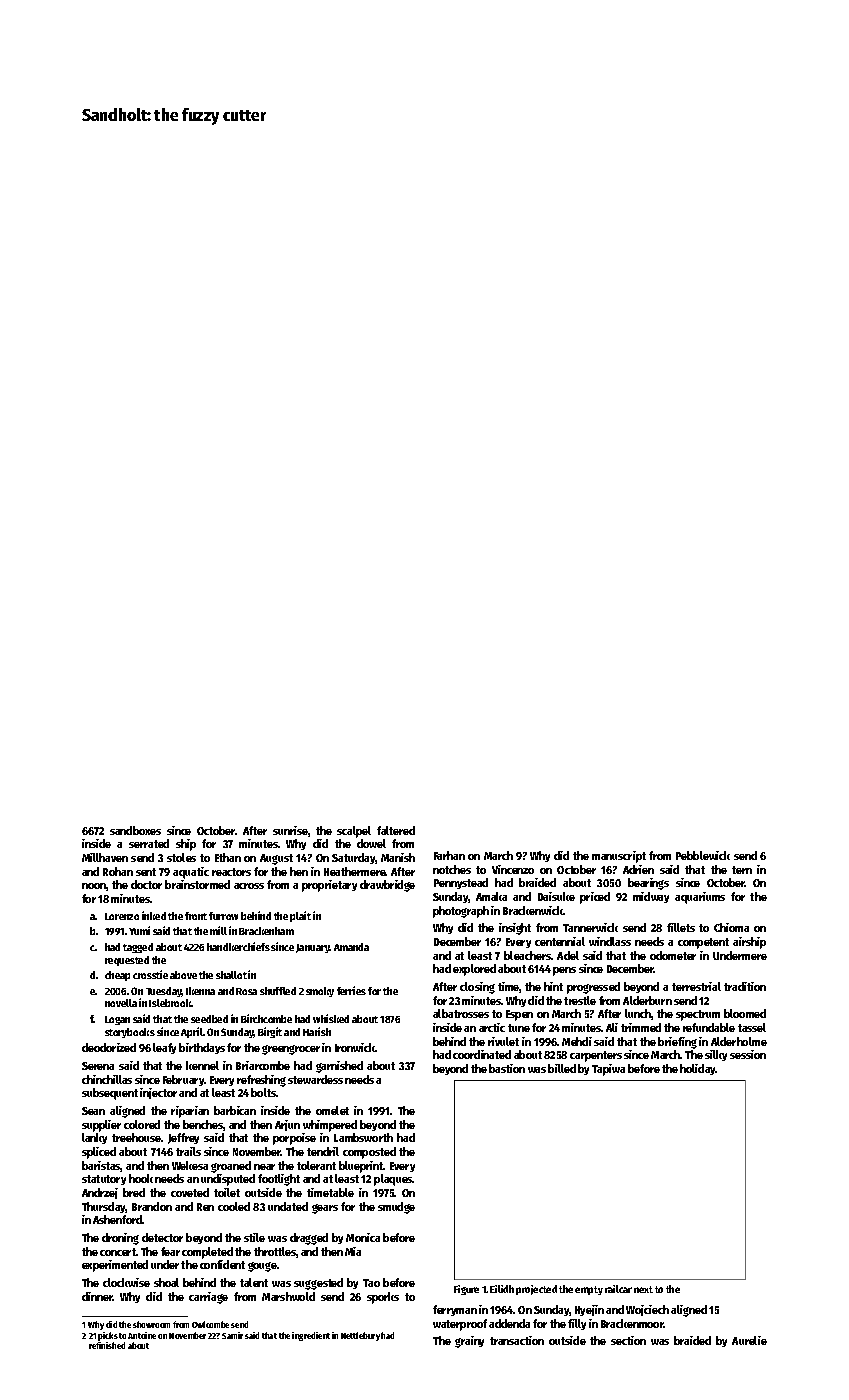  I want to click on Briarcombe, so click(263, 1065).
